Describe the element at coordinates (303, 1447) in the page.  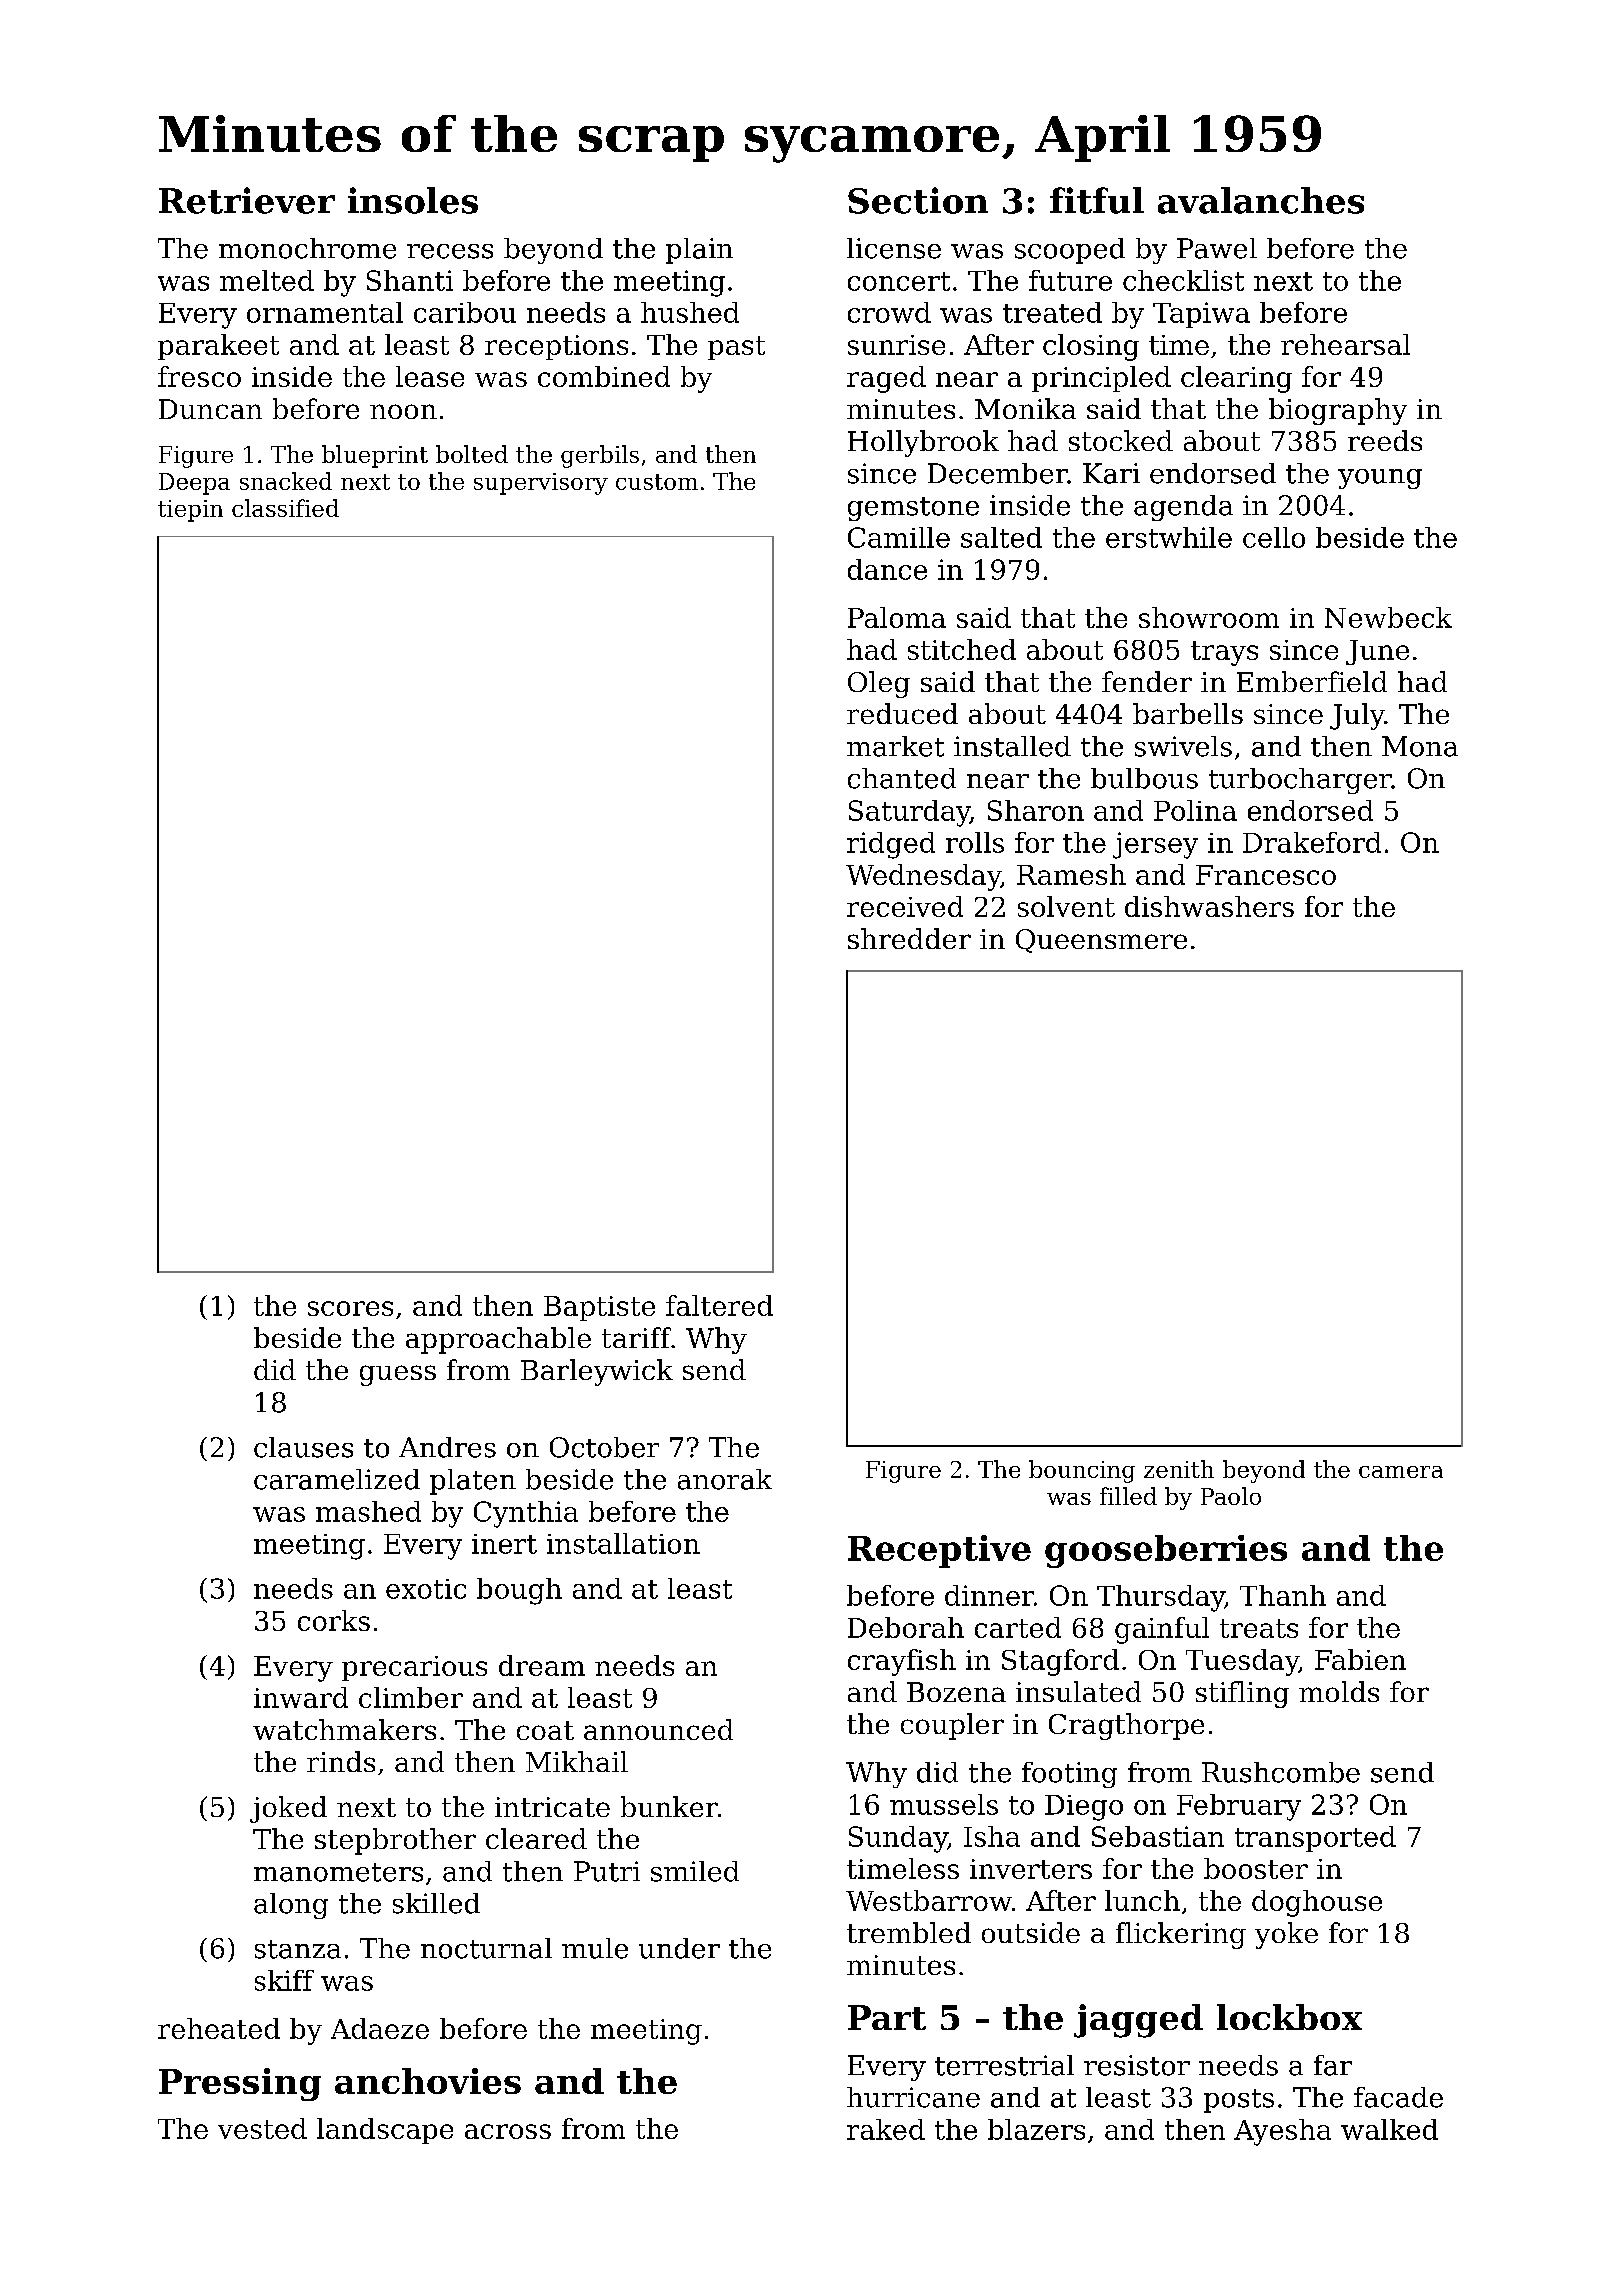
I see `clauses` at that location.
